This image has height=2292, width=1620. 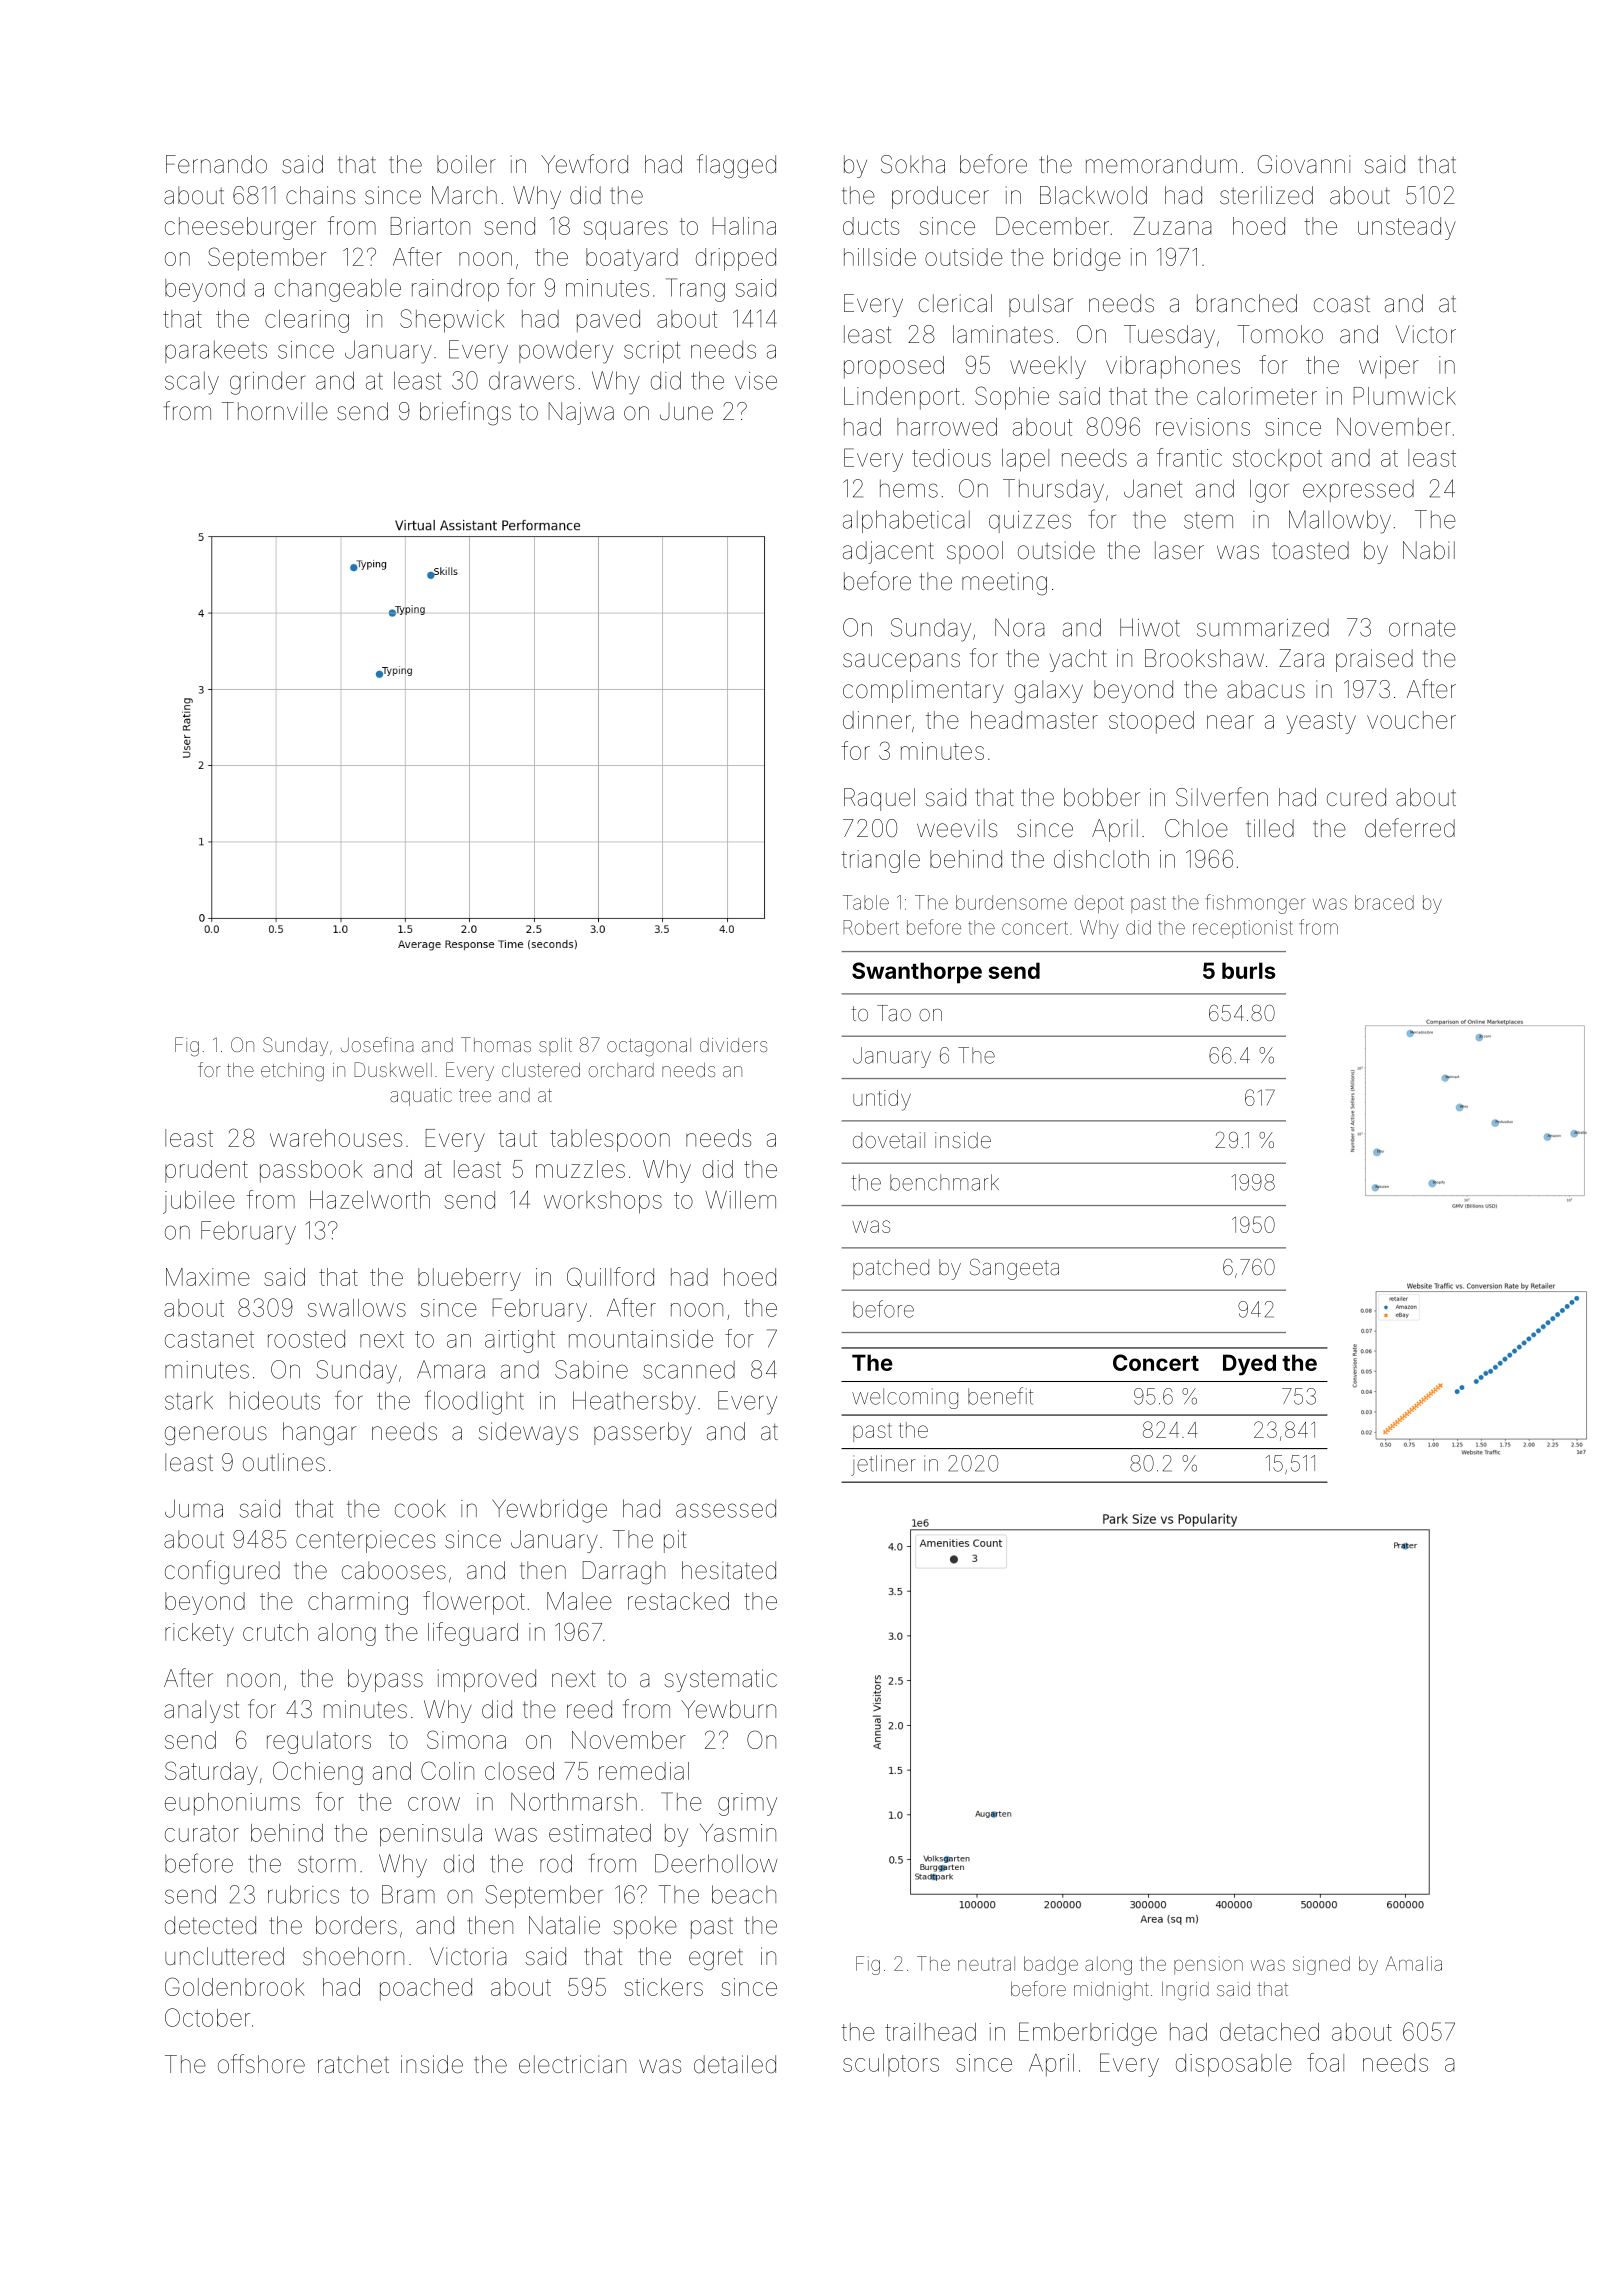 I want to click on Giovanni, so click(x=1304, y=164).
